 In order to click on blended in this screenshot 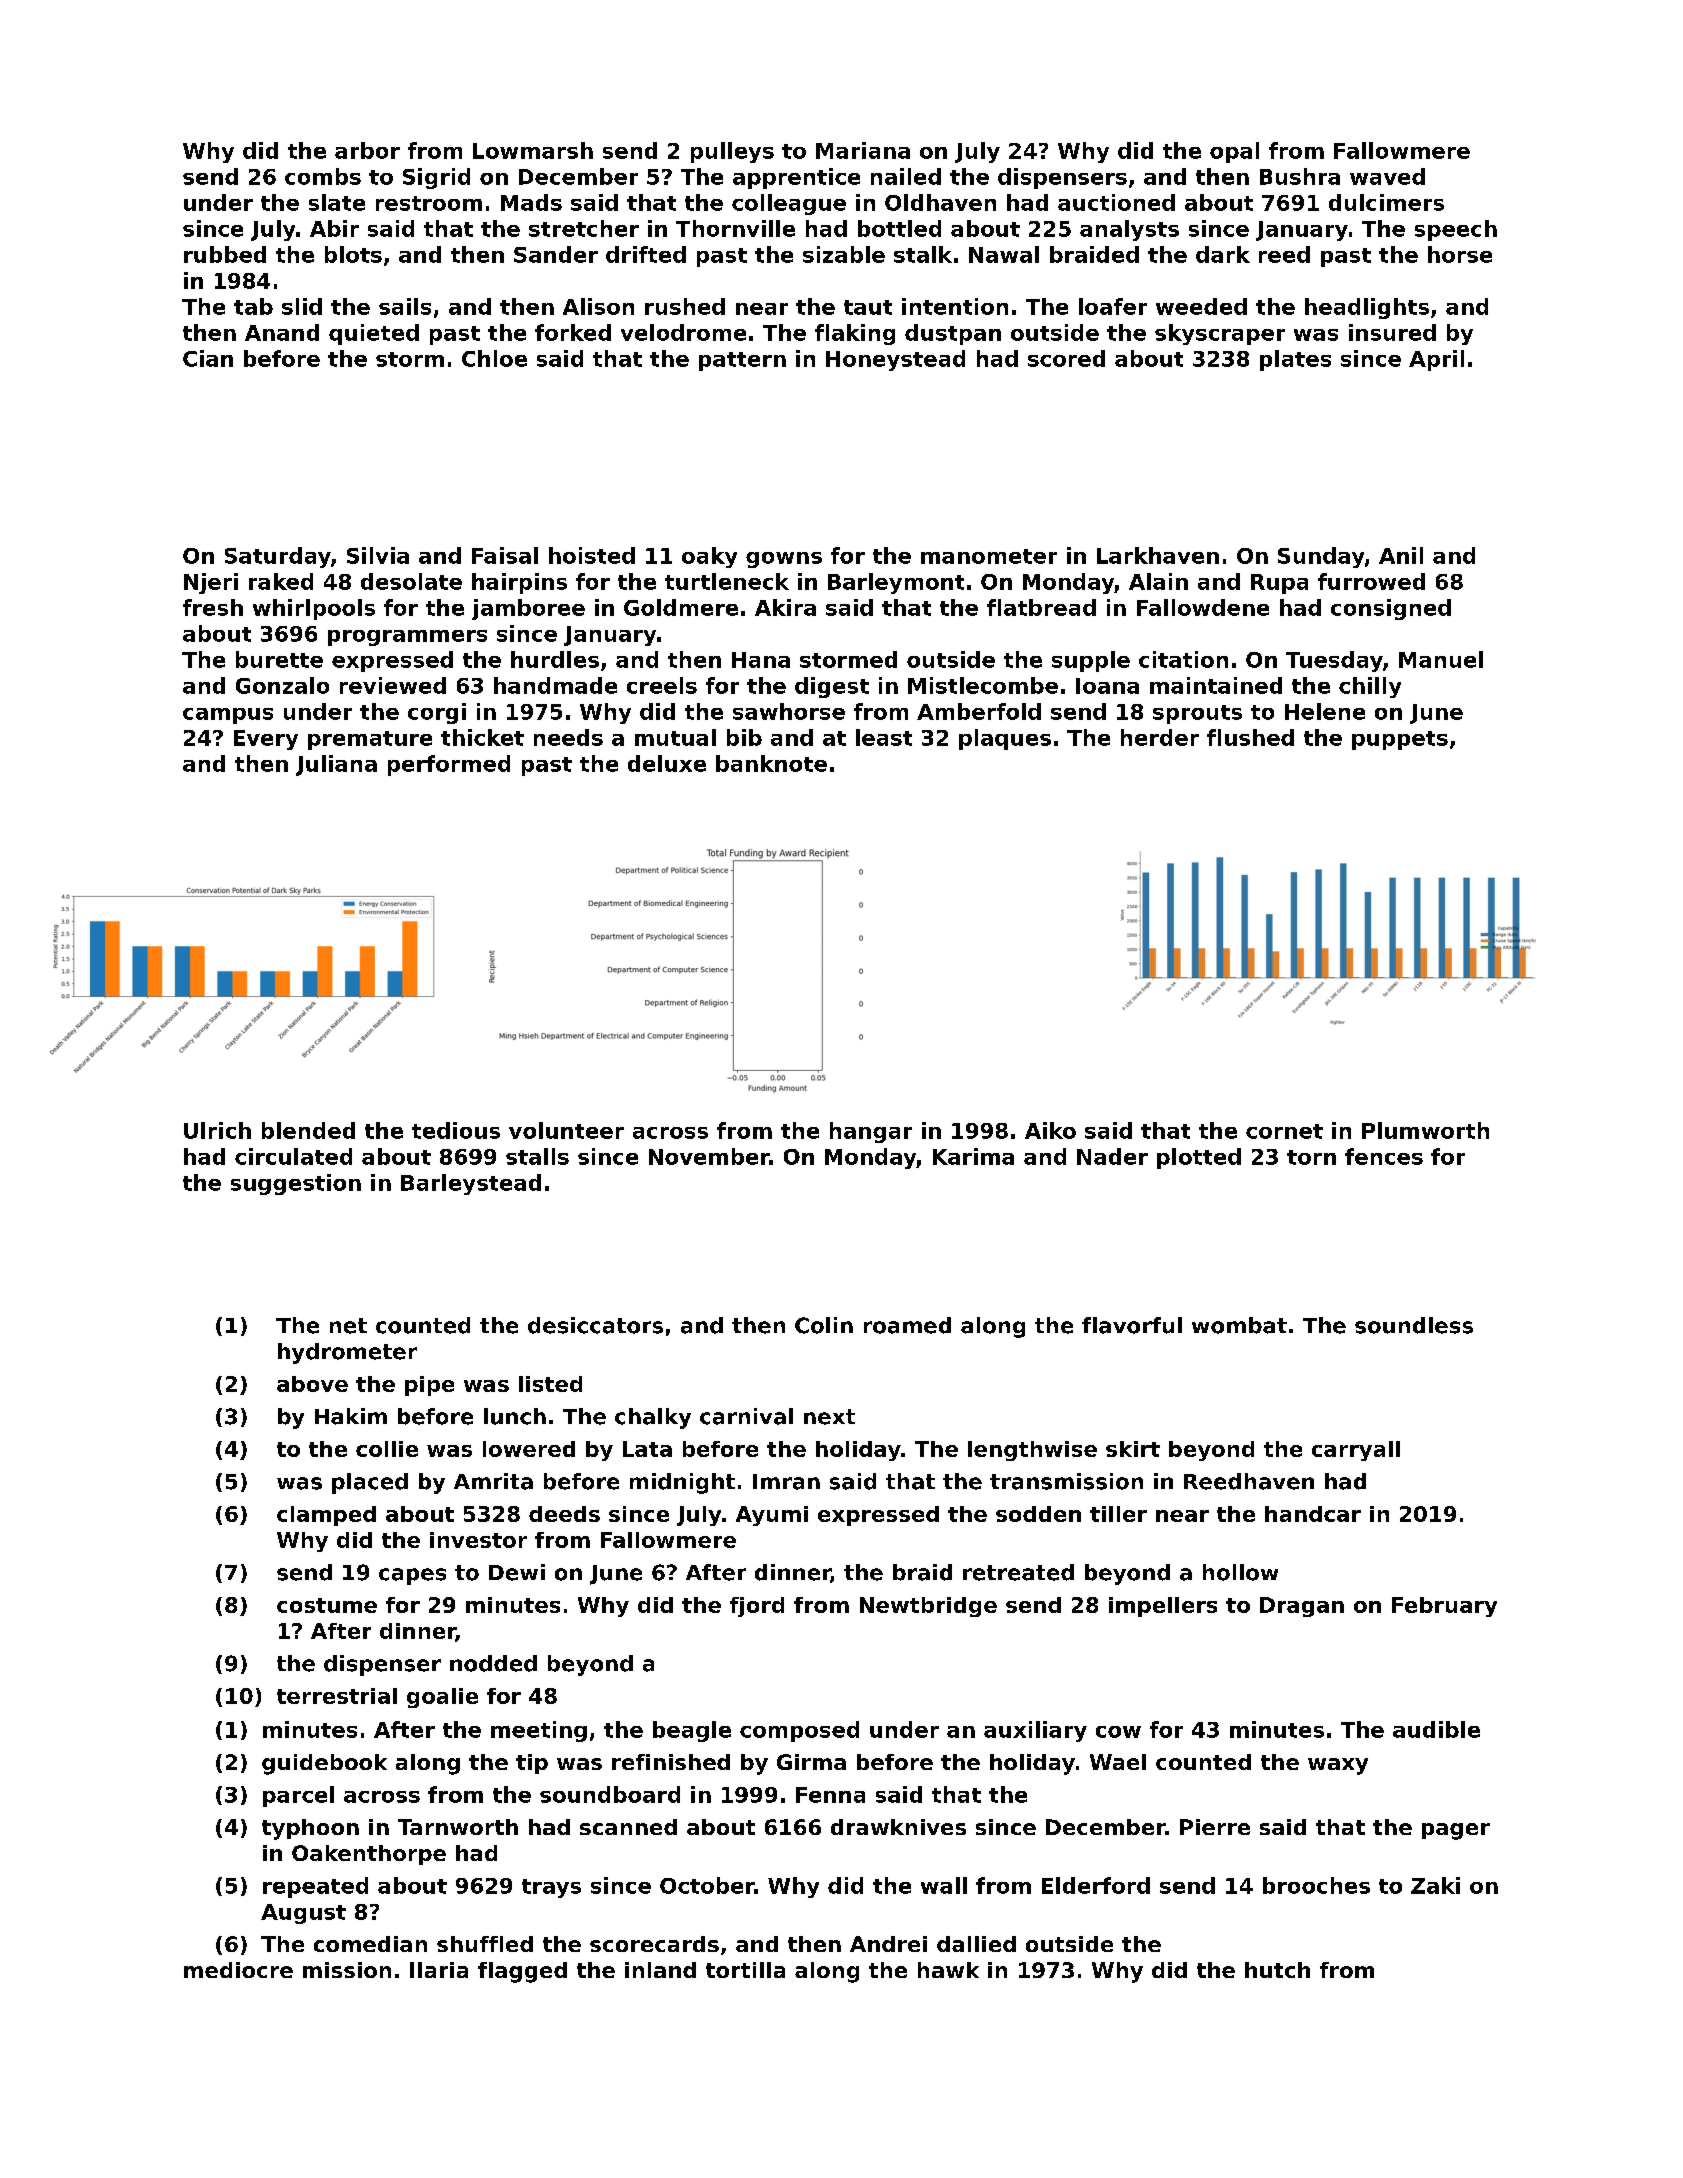, I will do `click(308, 1130)`.
